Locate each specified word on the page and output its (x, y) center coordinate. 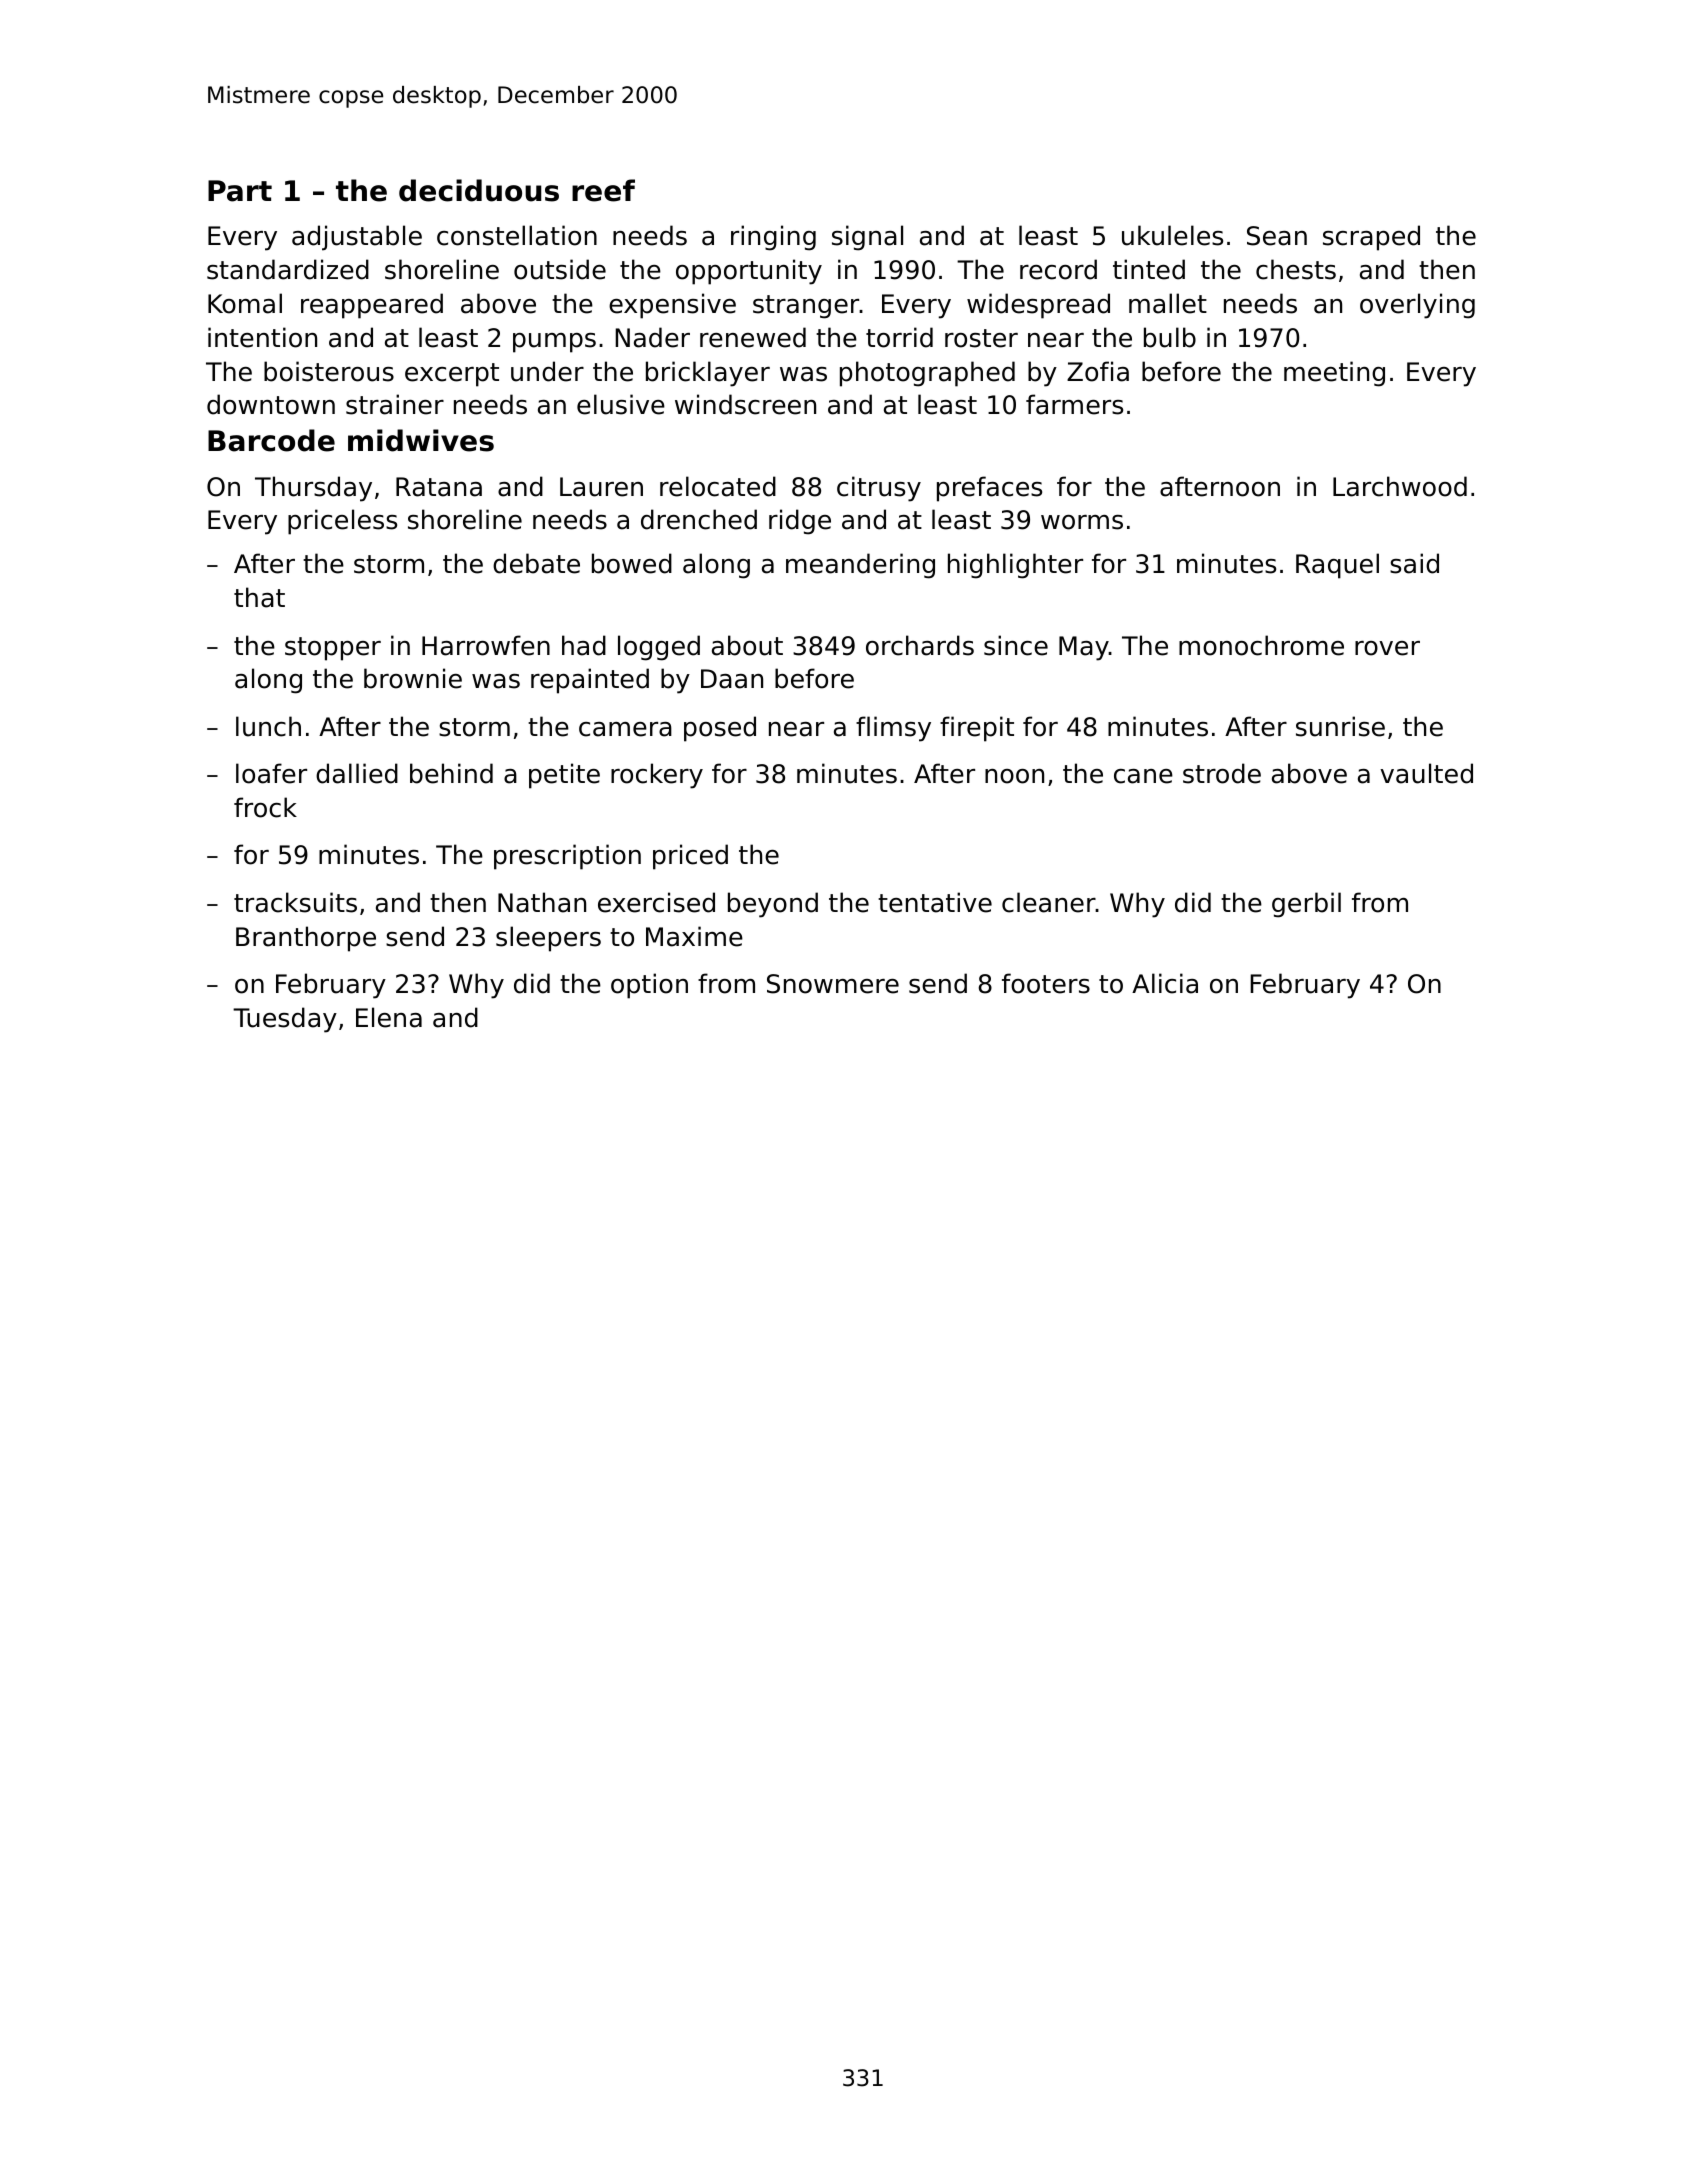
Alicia (1165, 983)
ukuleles (1172, 235)
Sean (1277, 236)
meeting (1334, 374)
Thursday (313, 489)
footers (1046, 983)
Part (240, 191)
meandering (860, 566)
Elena (389, 1017)
